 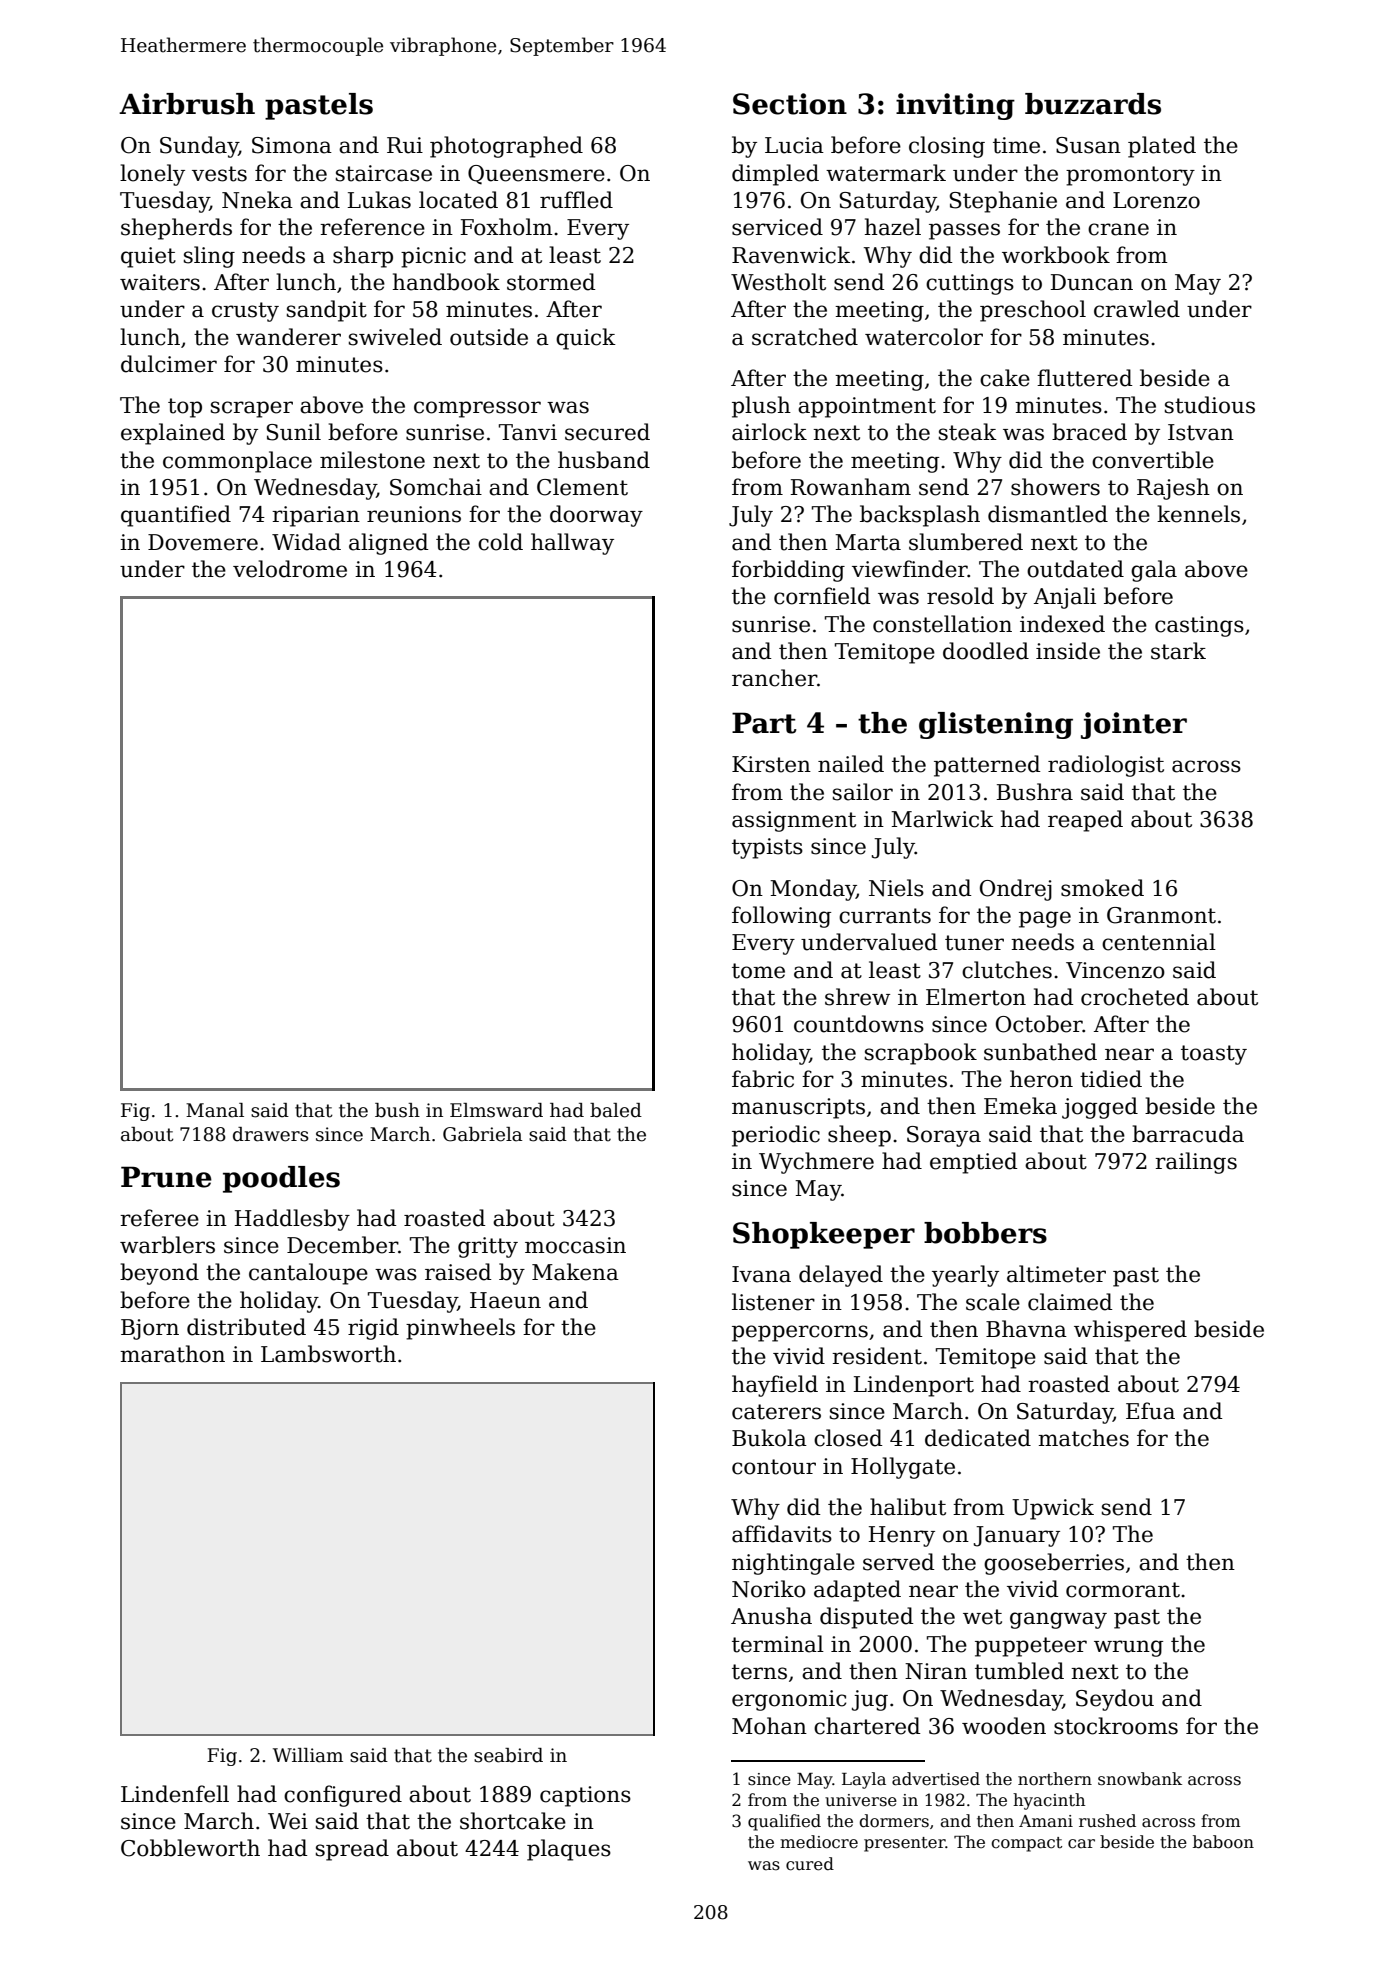 I want to click on Lambsworth, so click(x=328, y=1354).
